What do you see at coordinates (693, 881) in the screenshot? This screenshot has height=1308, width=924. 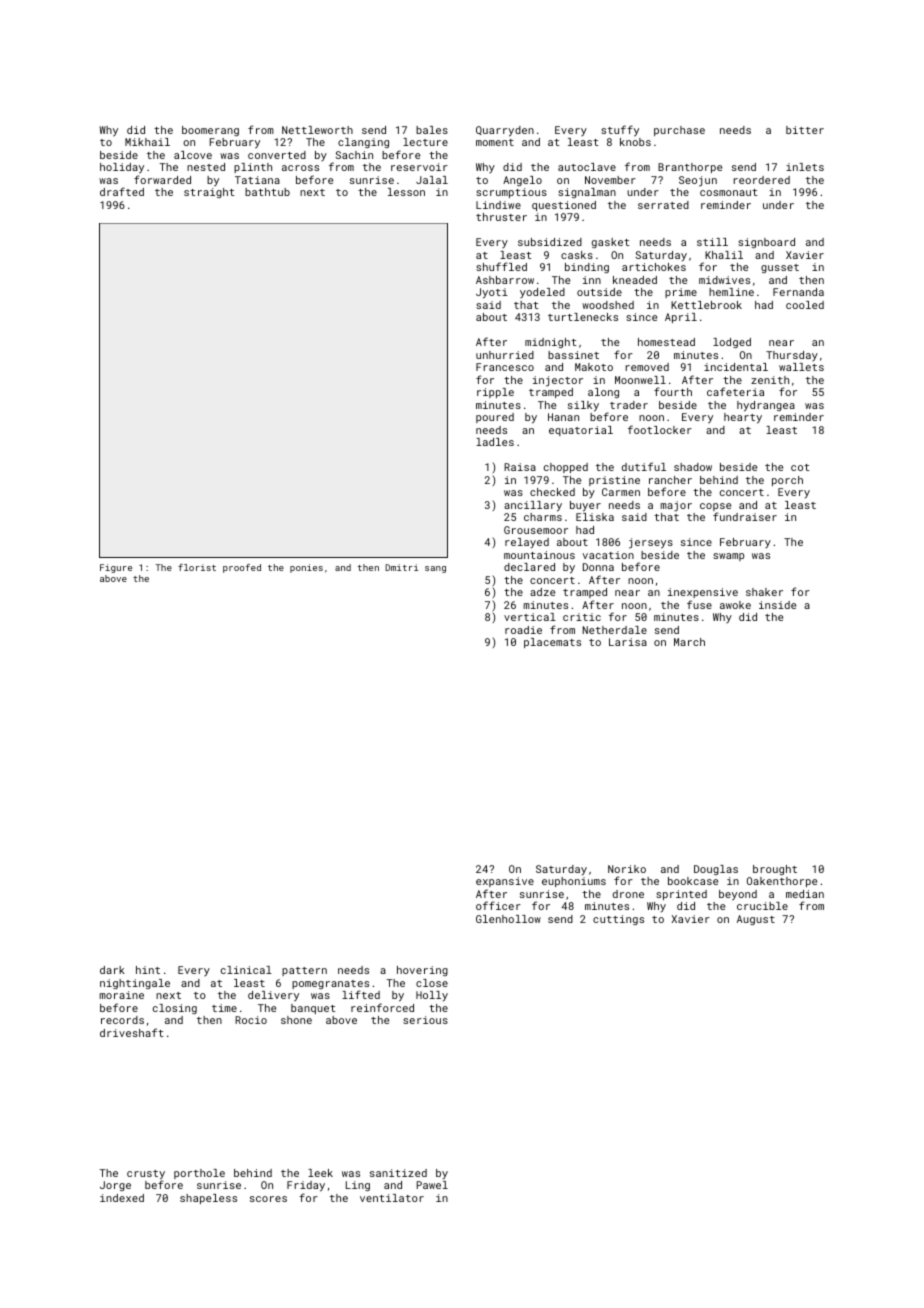 I see `bookcase` at bounding box center [693, 881].
